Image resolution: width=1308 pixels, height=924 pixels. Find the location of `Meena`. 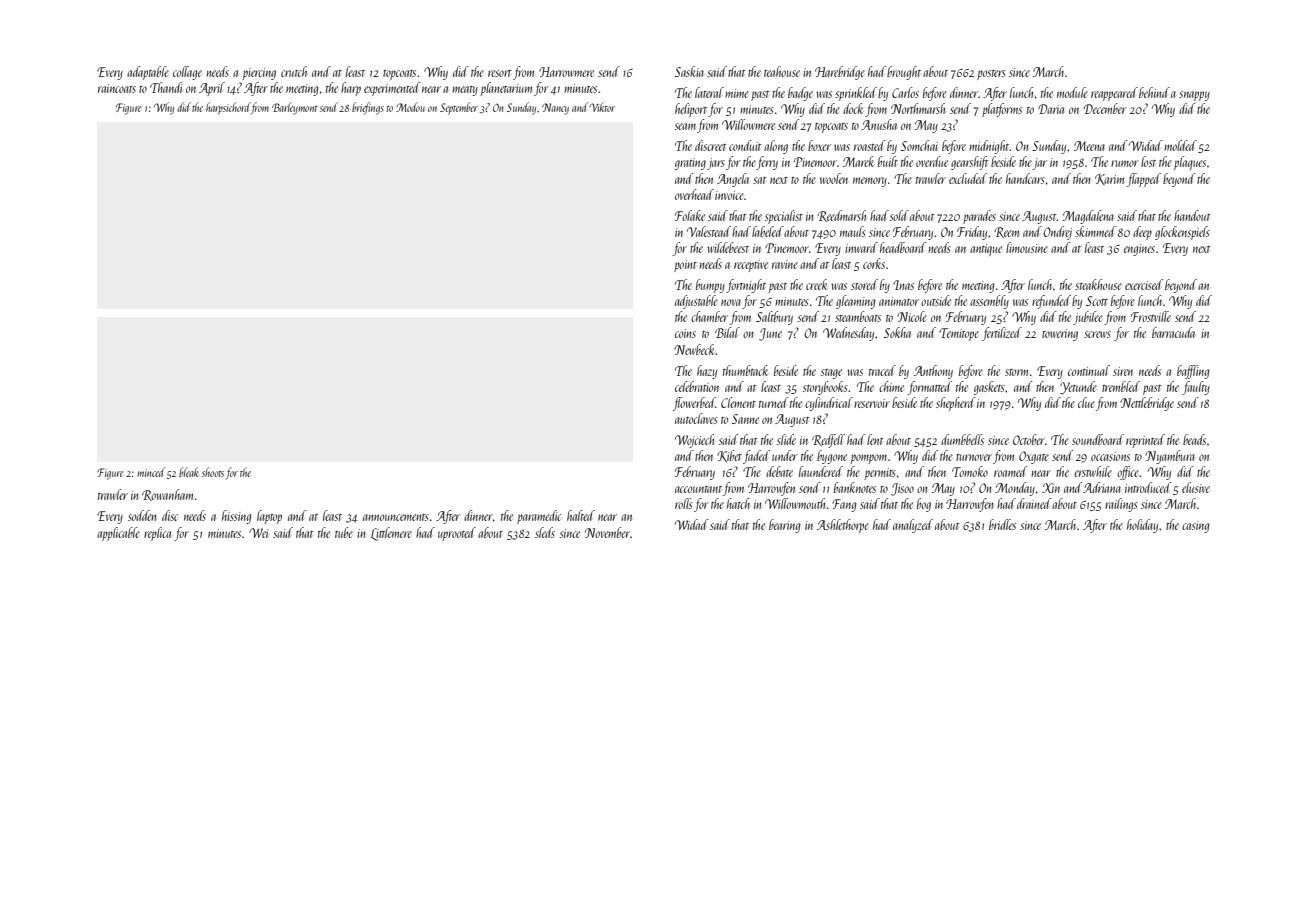

Meena is located at coordinates (1089, 146).
